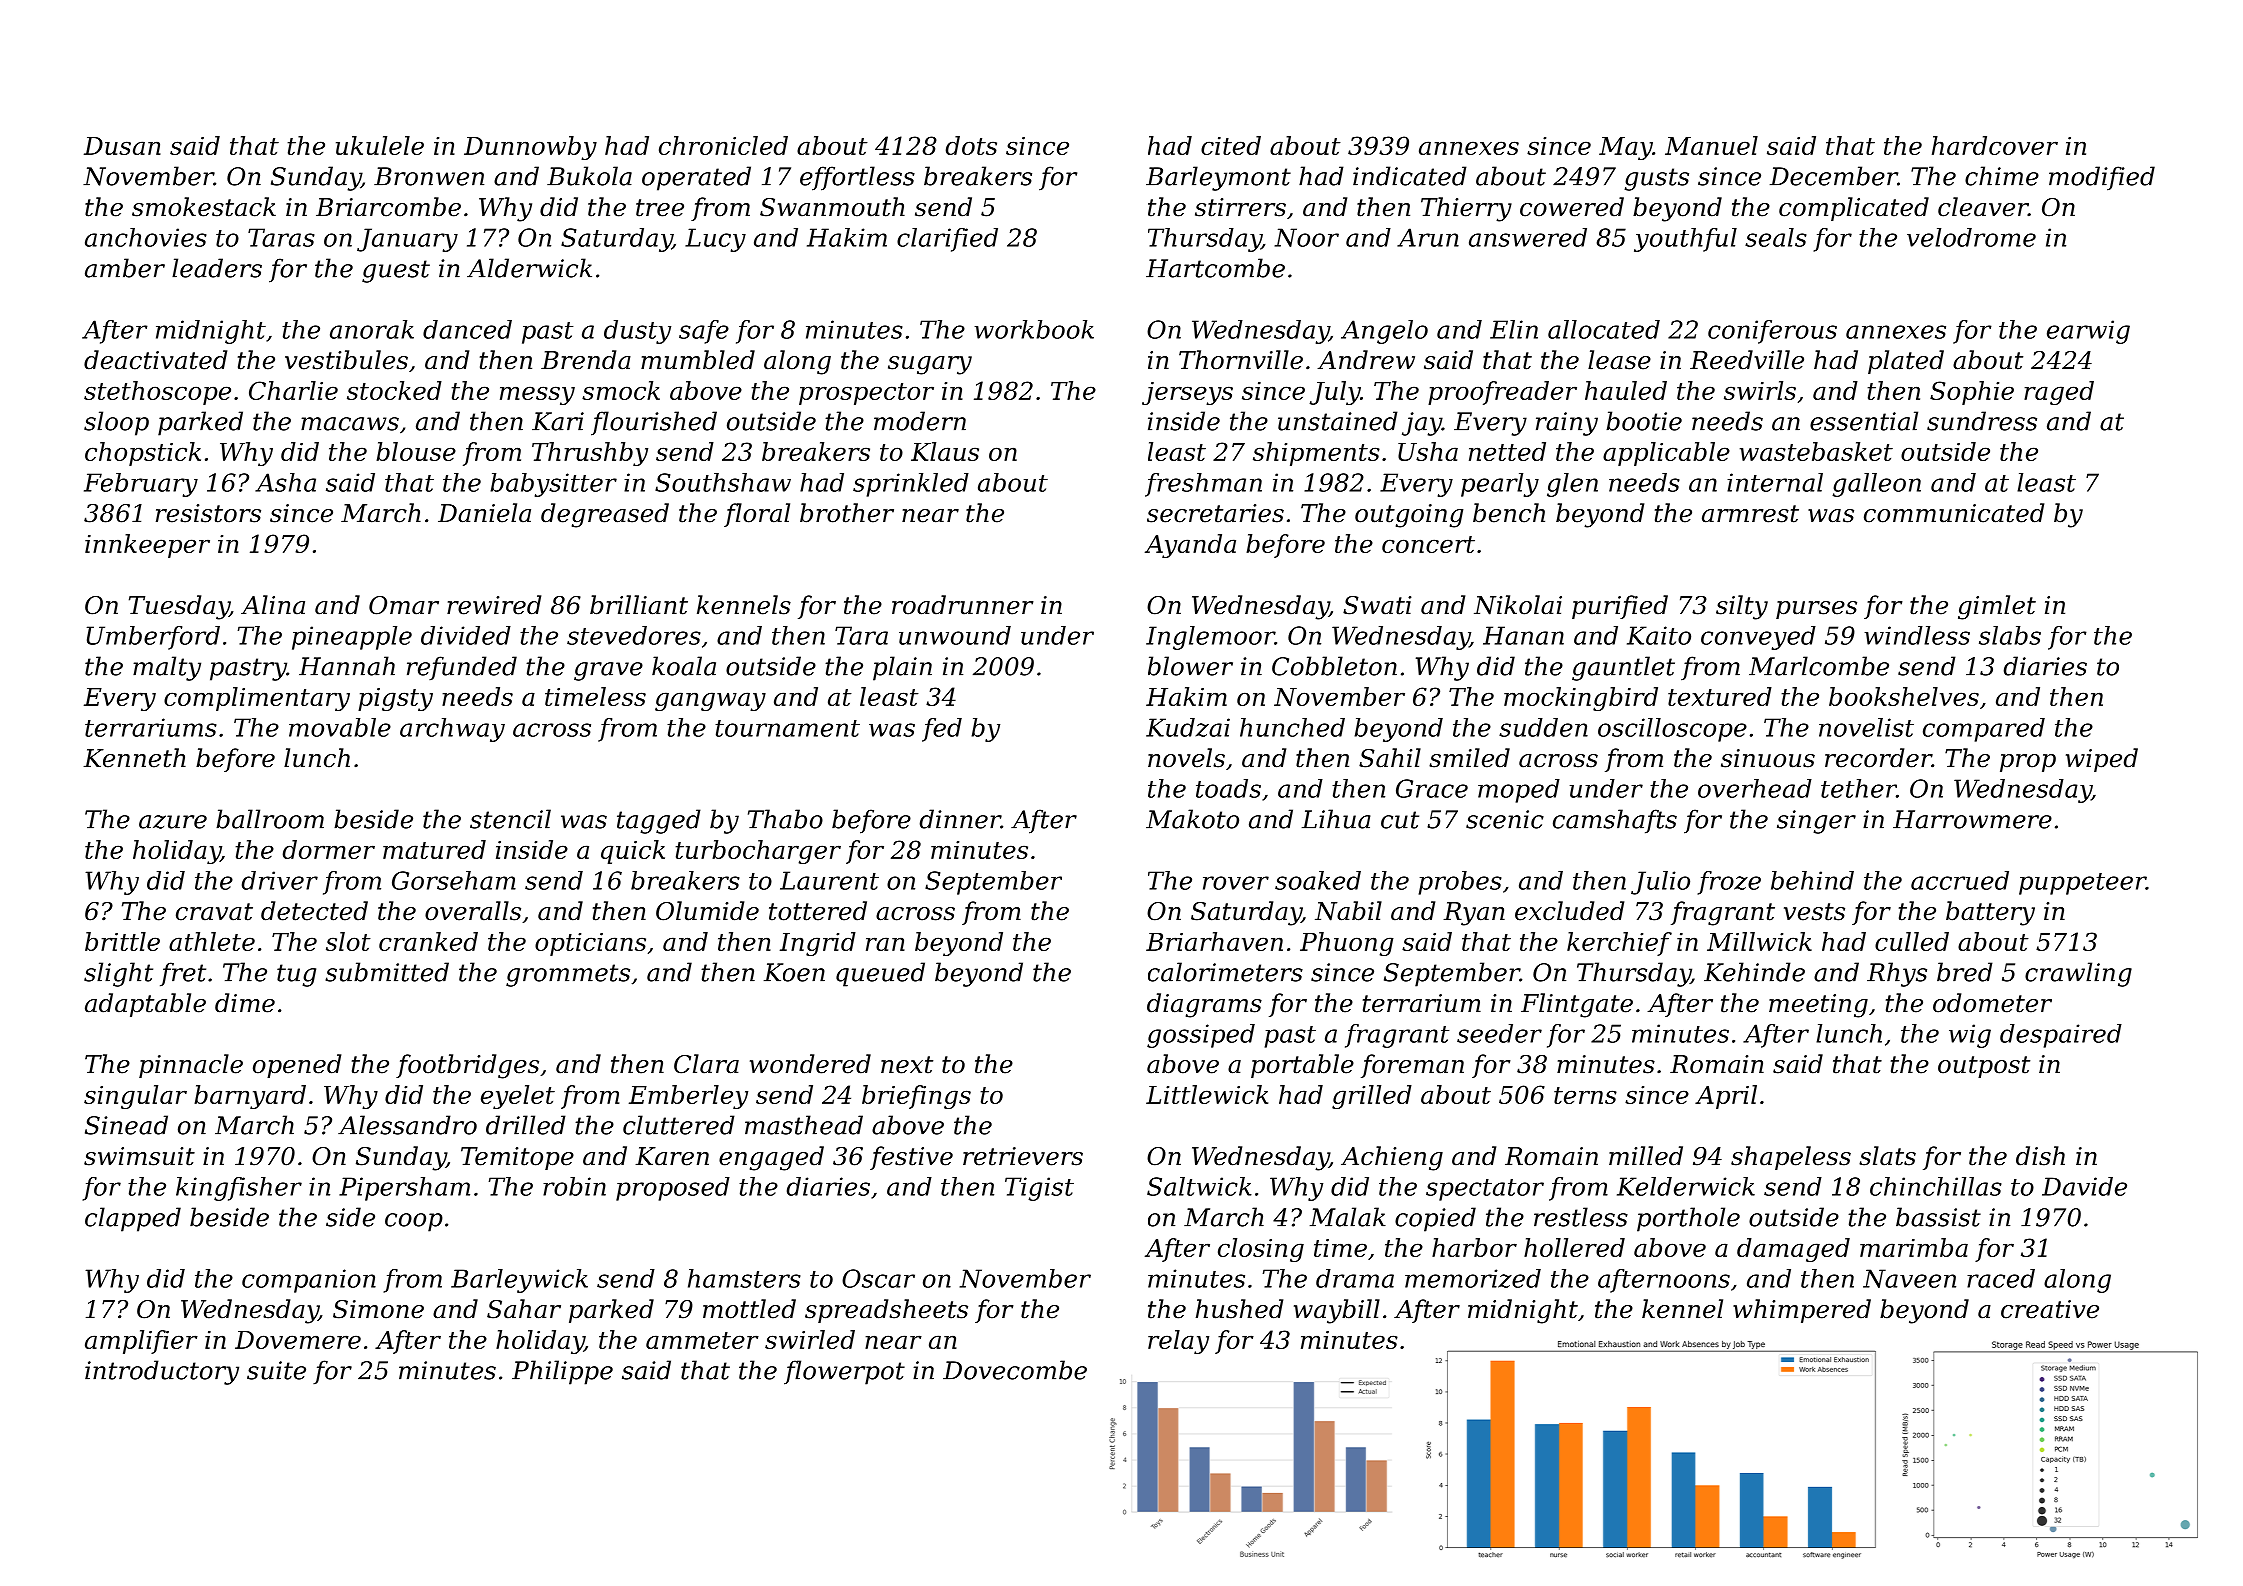 The height and width of the document is (1586, 2243). I want to click on movable, so click(340, 727).
